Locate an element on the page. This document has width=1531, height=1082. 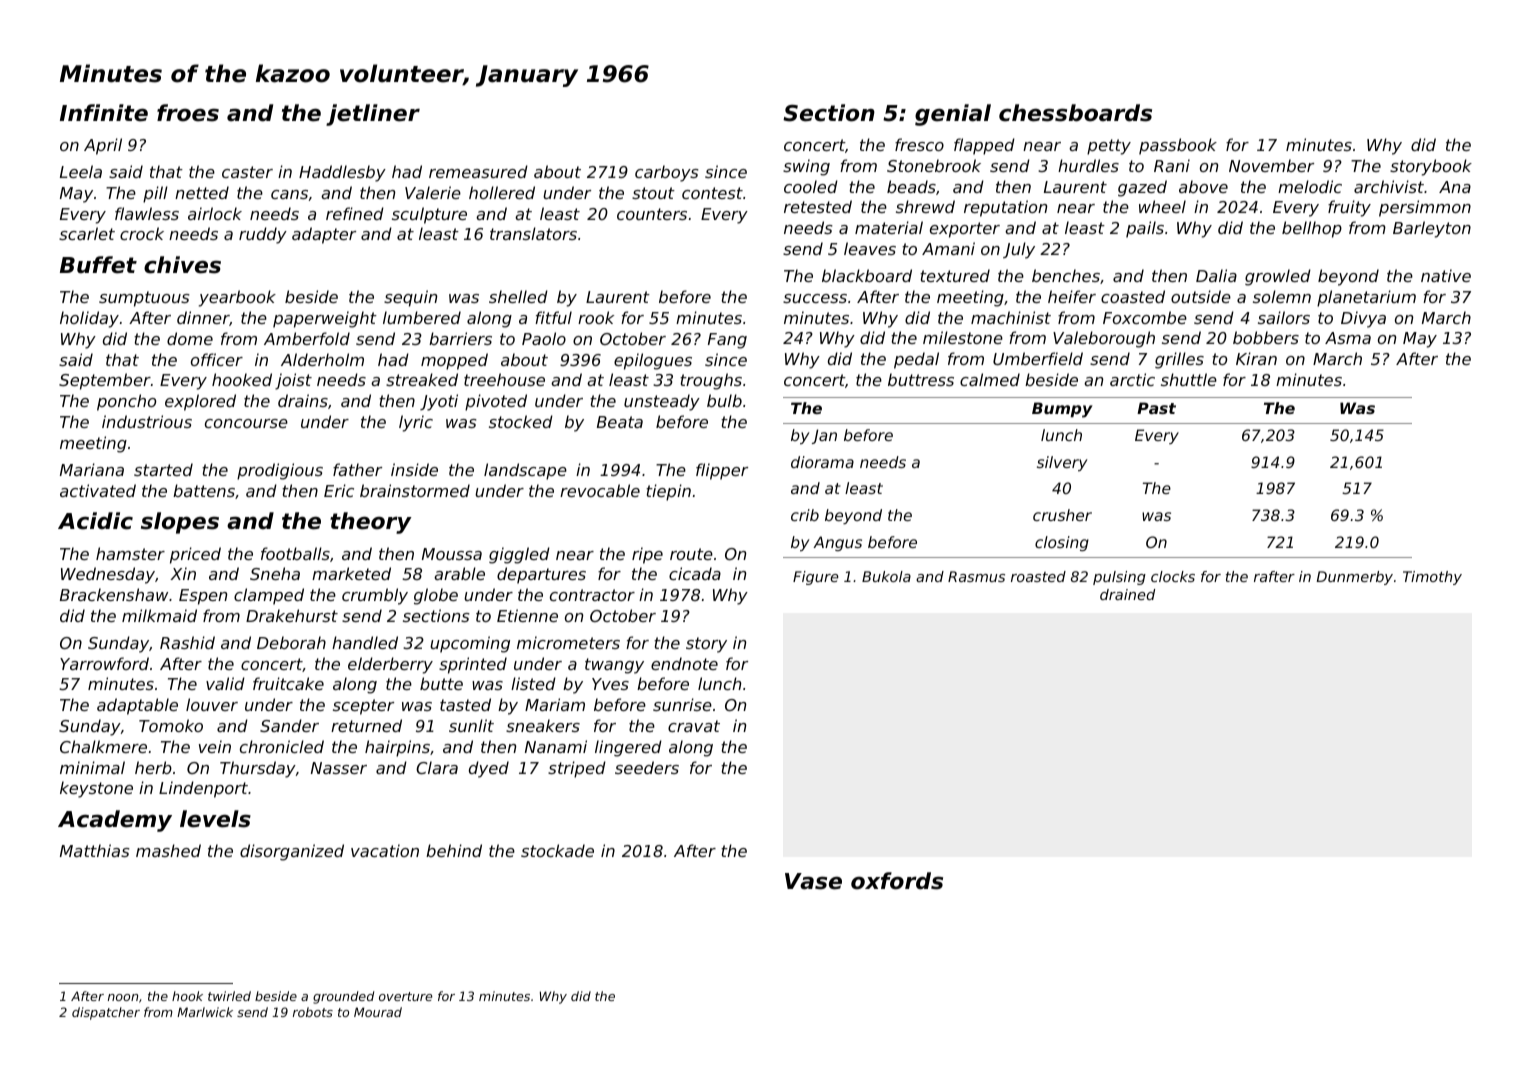
silvery is located at coordinates (1062, 463).
